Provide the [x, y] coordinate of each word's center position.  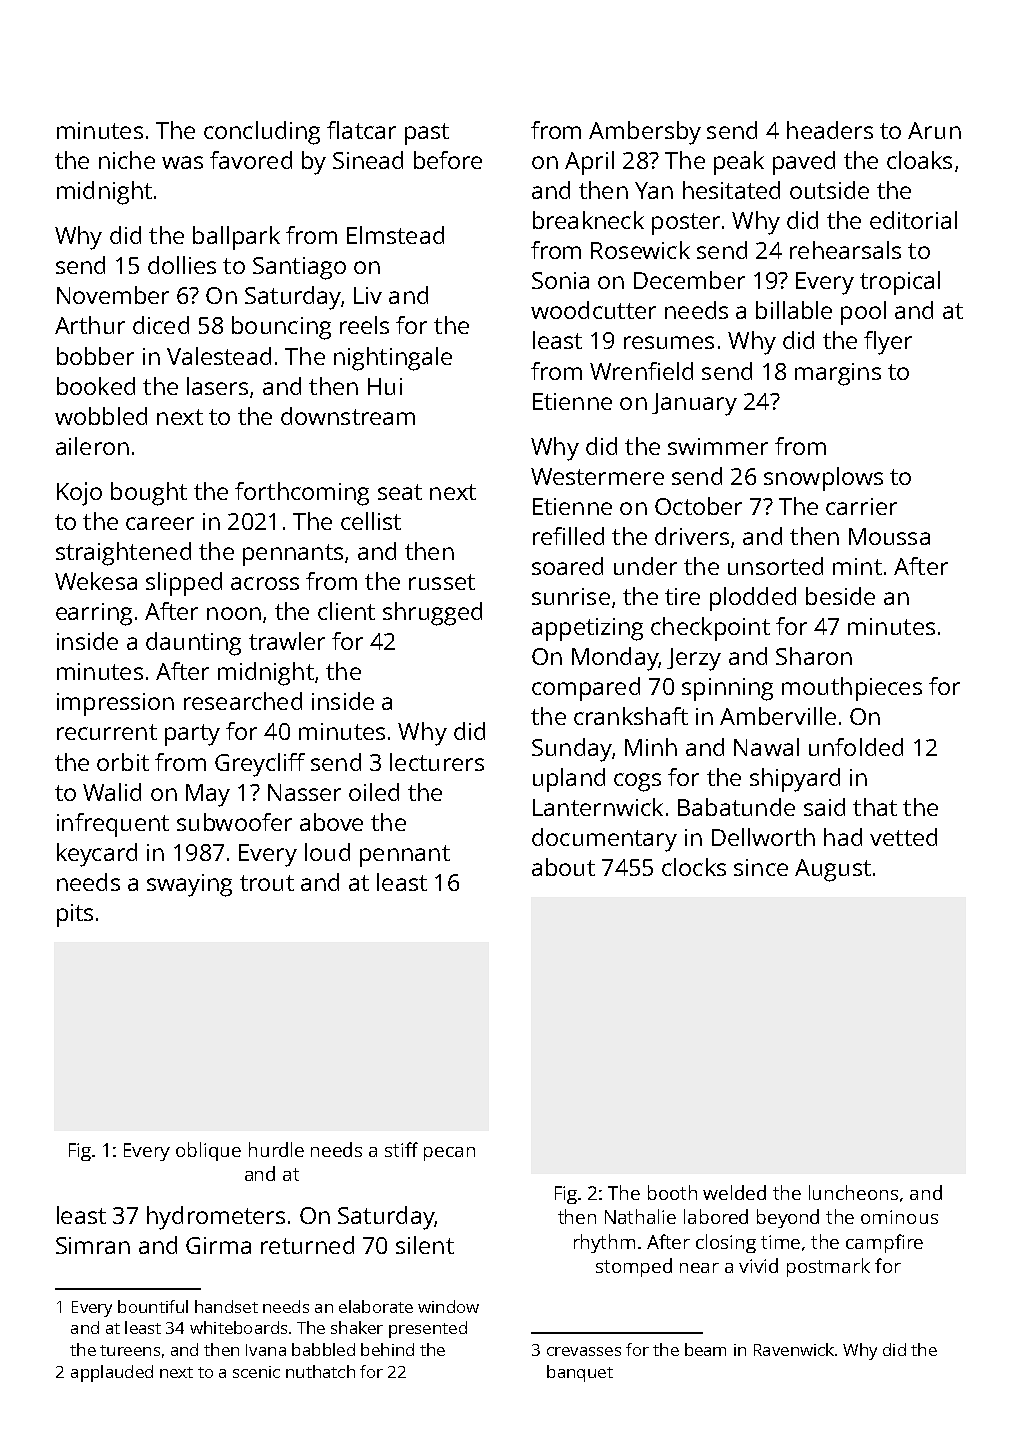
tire [682, 596]
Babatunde [736, 807]
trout [267, 883]
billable [794, 310]
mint [857, 566]
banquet [580, 1373]
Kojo [79, 494]
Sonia [560, 280]
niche [127, 160]
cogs [637, 782]
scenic [256, 1372]
